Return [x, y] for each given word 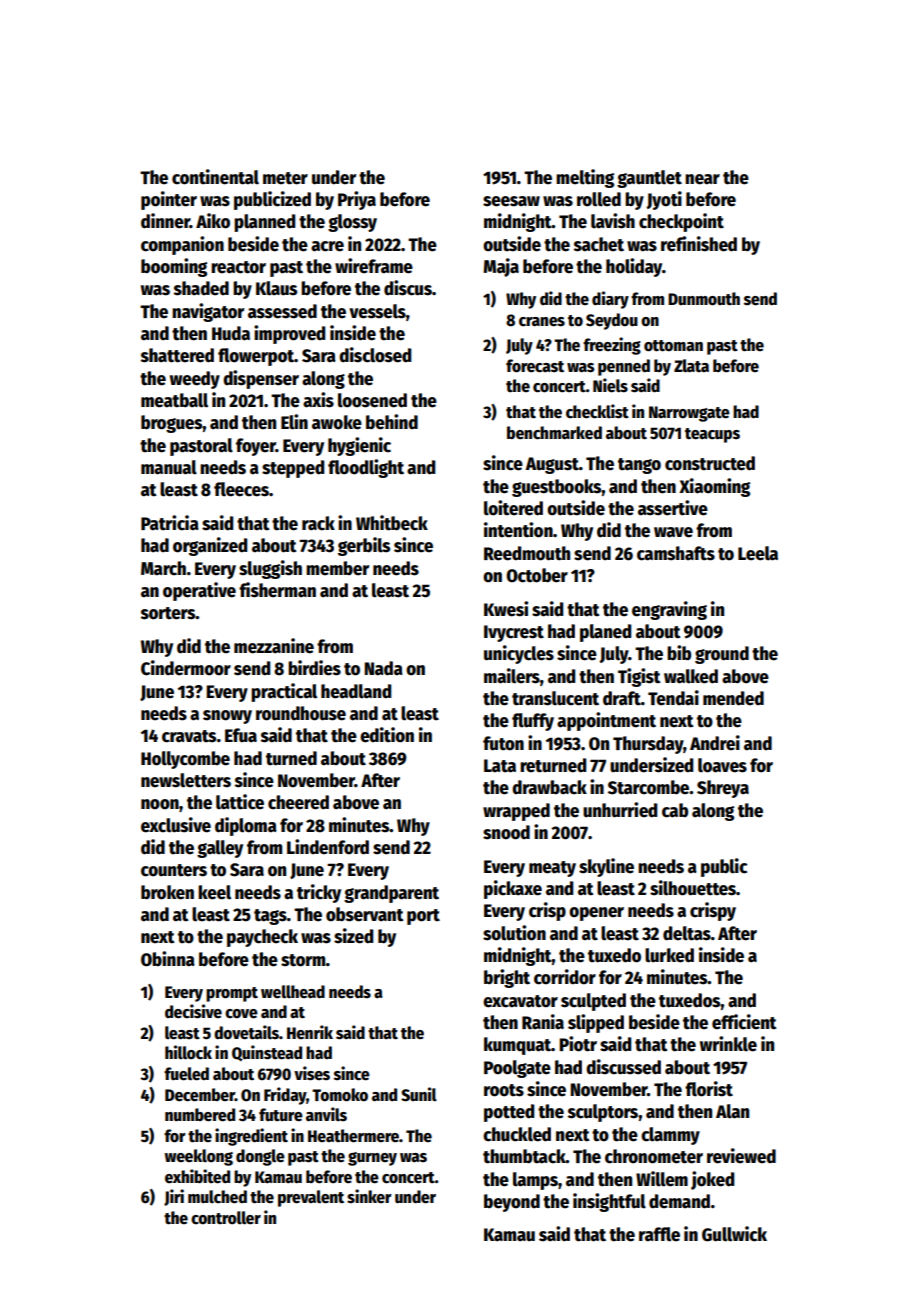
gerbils [364, 546]
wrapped [516, 812]
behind [392, 422]
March [163, 568]
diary [610, 300]
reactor [238, 267]
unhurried [620, 810]
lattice [240, 802]
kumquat [517, 1046]
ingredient [251, 1137]
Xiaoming [714, 487]
